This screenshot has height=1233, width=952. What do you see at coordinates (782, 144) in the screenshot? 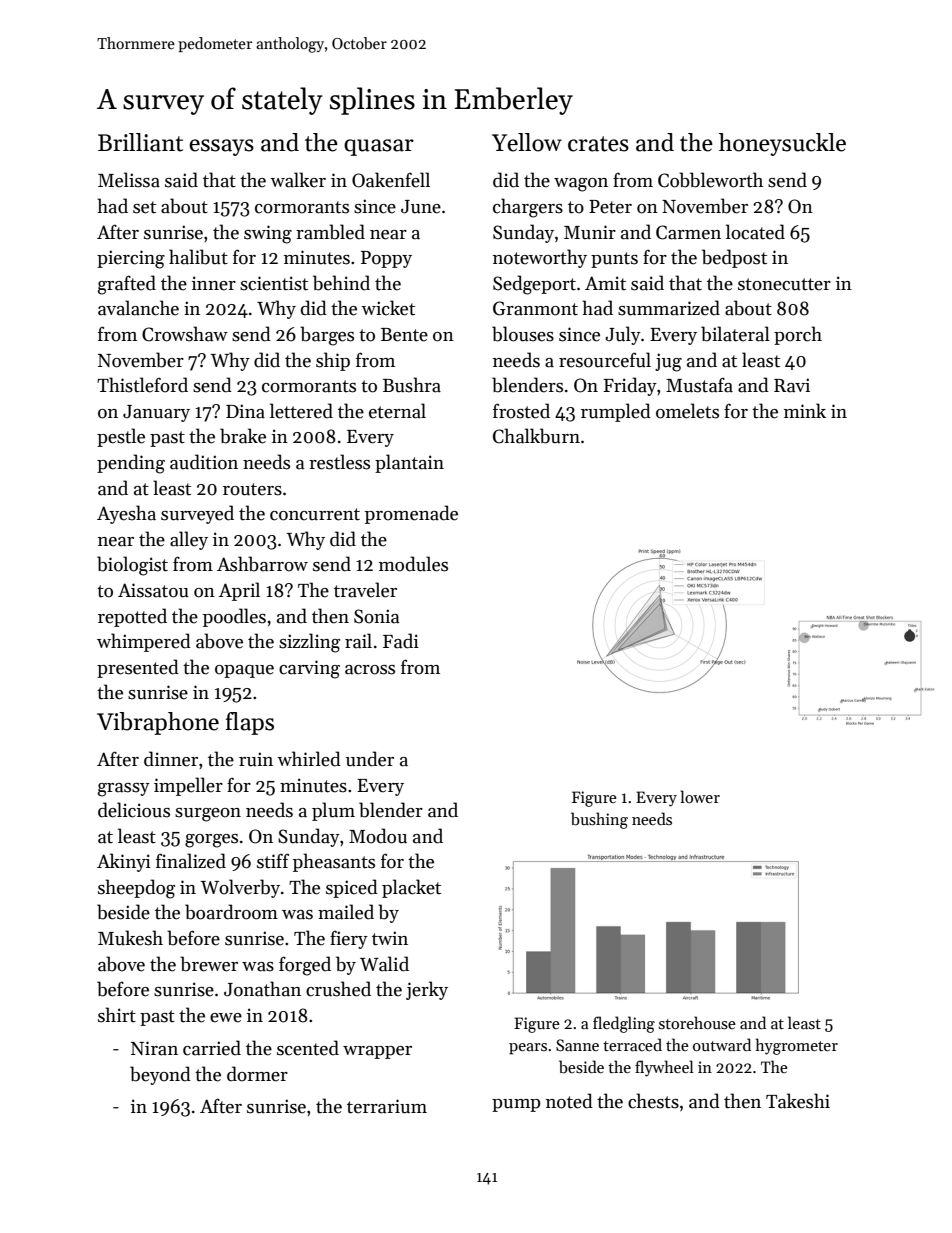
I see `honeysuckle` at bounding box center [782, 144].
